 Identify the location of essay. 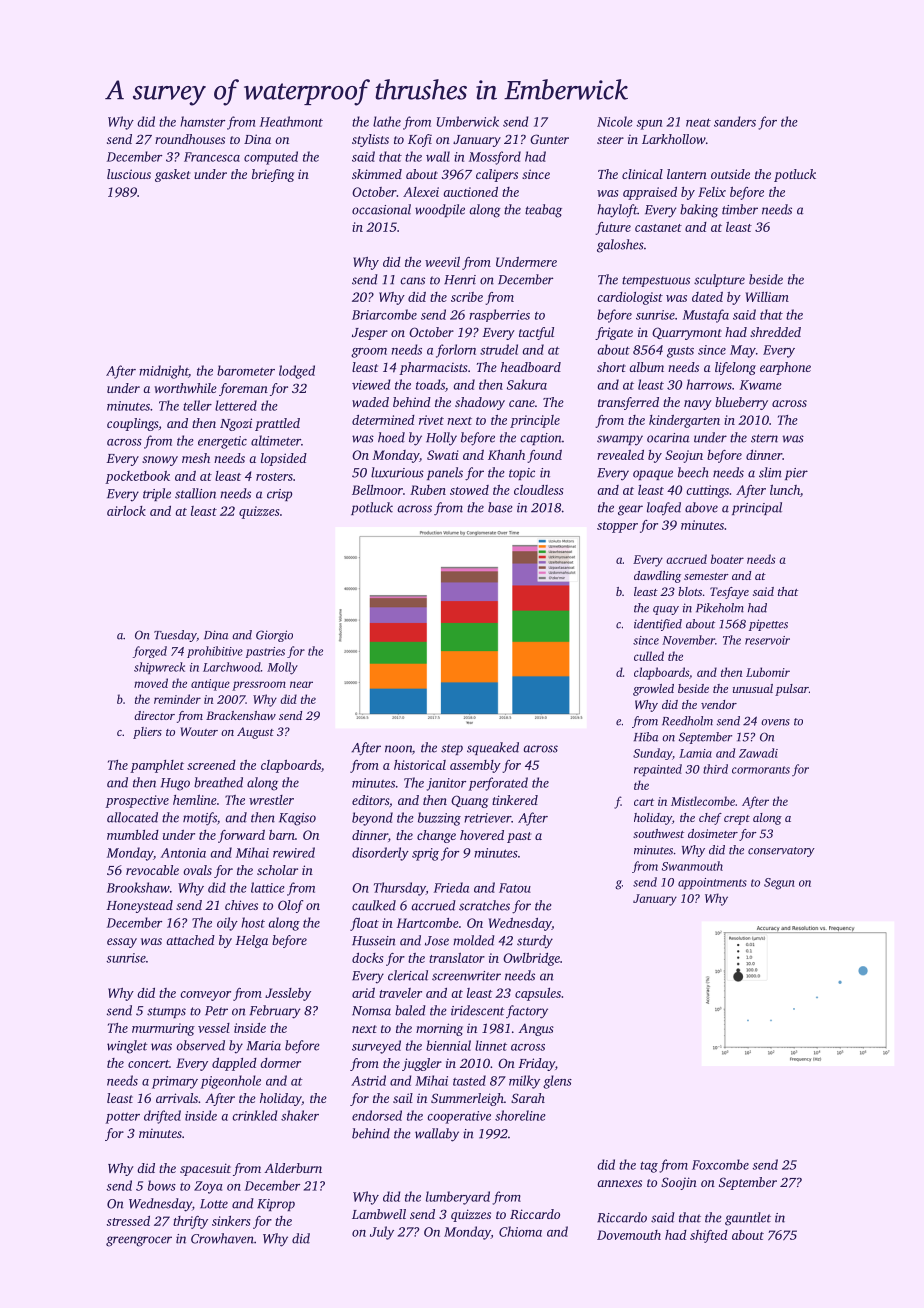
(122, 943).
